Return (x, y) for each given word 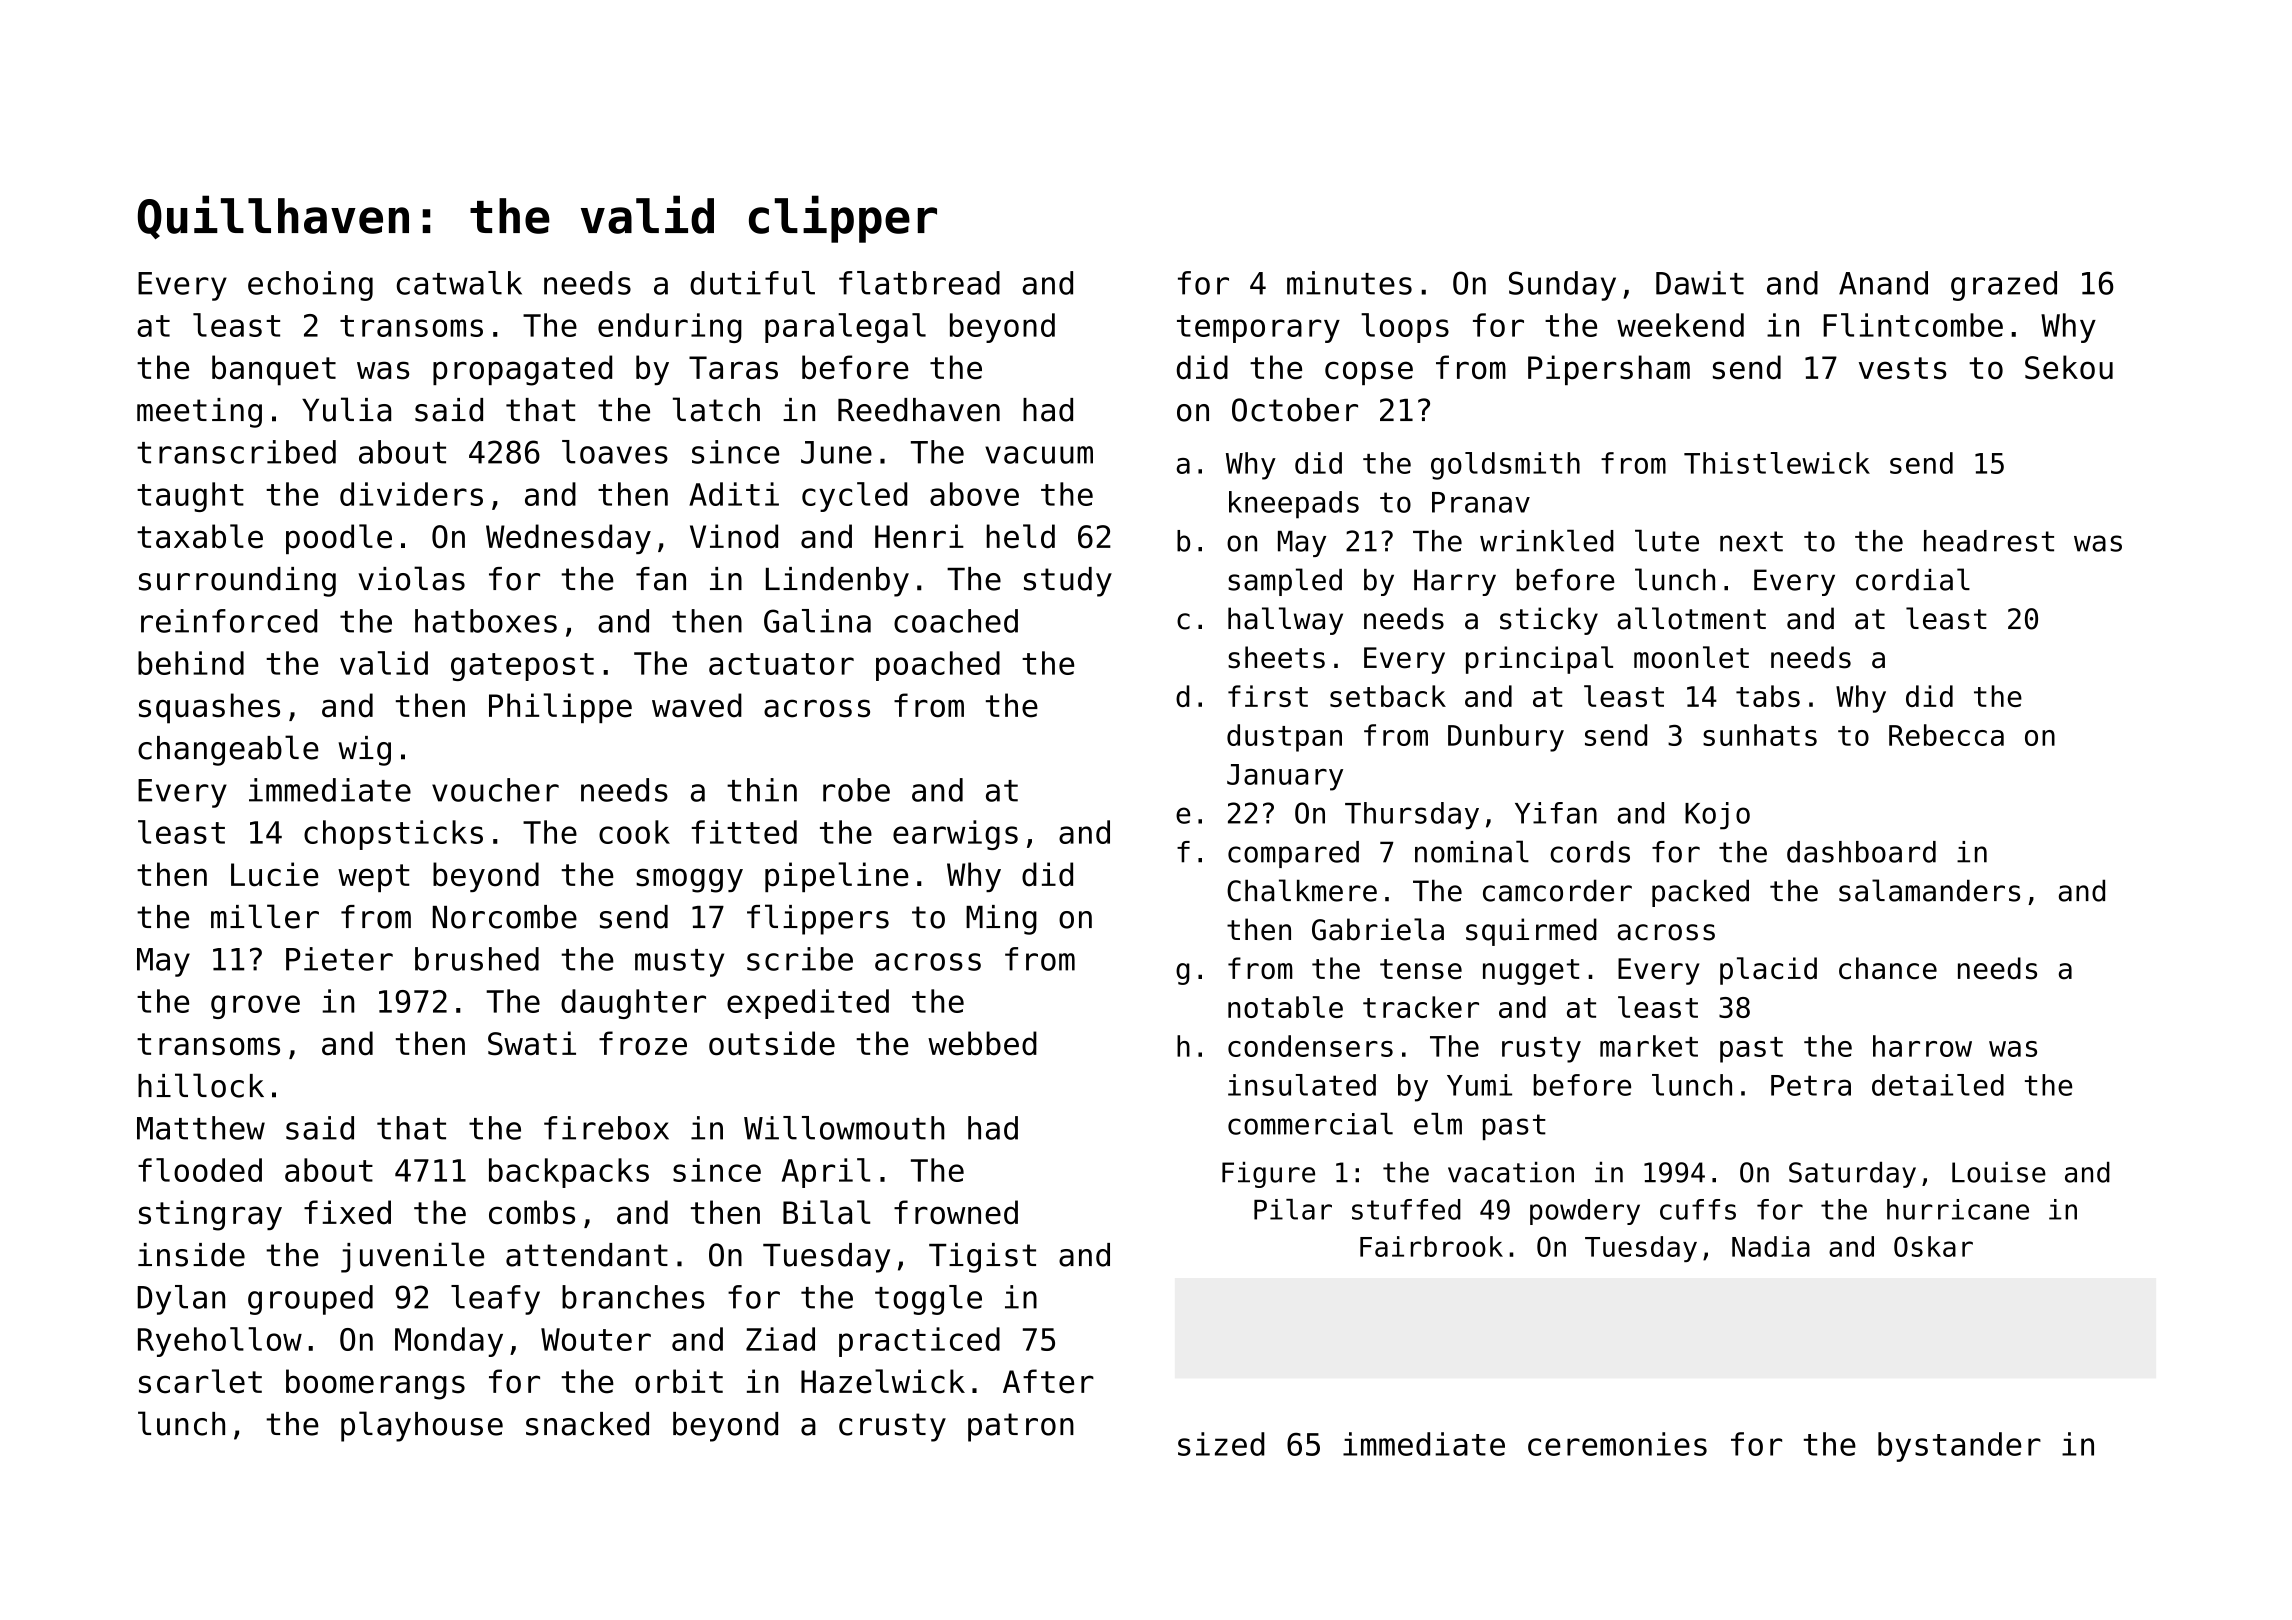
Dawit (1700, 283)
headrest (1989, 541)
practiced (919, 1342)
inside (191, 1255)
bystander (1959, 1447)
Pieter (339, 959)
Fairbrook (1431, 1246)
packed (1700, 893)
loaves (615, 452)
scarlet (200, 1381)
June (836, 452)
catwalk (459, 283)
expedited (808, 1004)
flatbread (919, 283)
